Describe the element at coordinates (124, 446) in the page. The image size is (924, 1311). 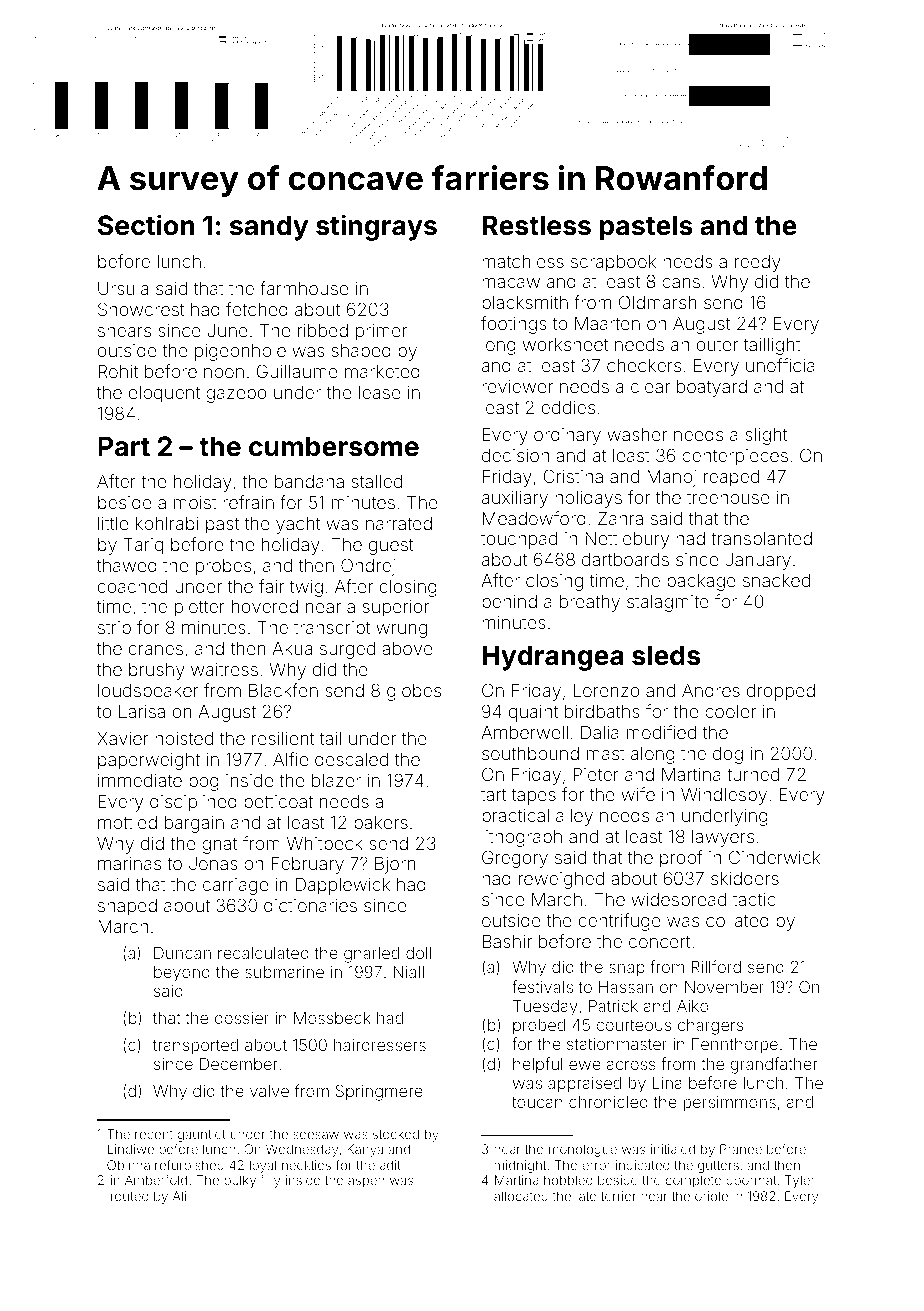
I see `Part` at that location.
